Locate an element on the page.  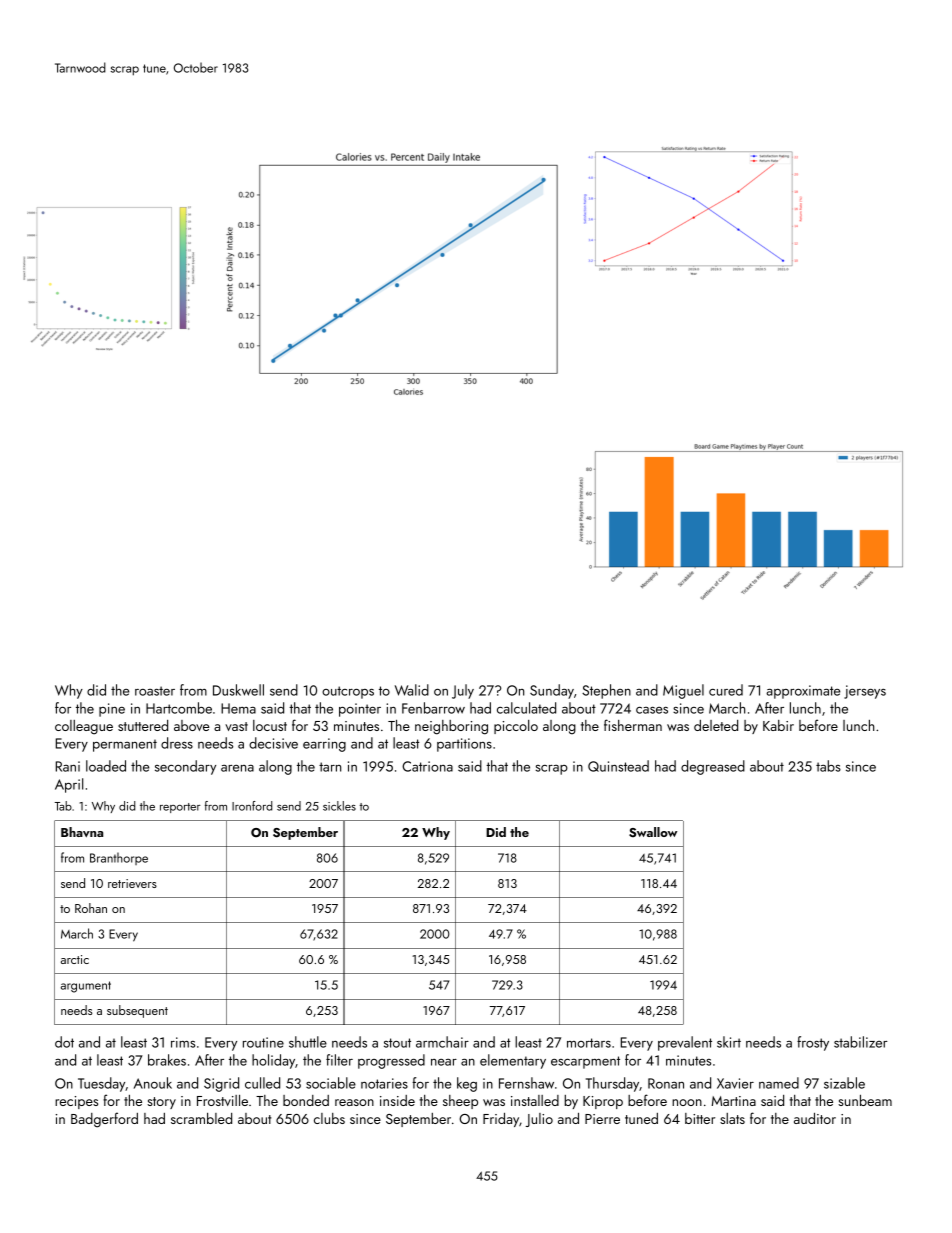
Swallow is located at coordinates (653, 832).
